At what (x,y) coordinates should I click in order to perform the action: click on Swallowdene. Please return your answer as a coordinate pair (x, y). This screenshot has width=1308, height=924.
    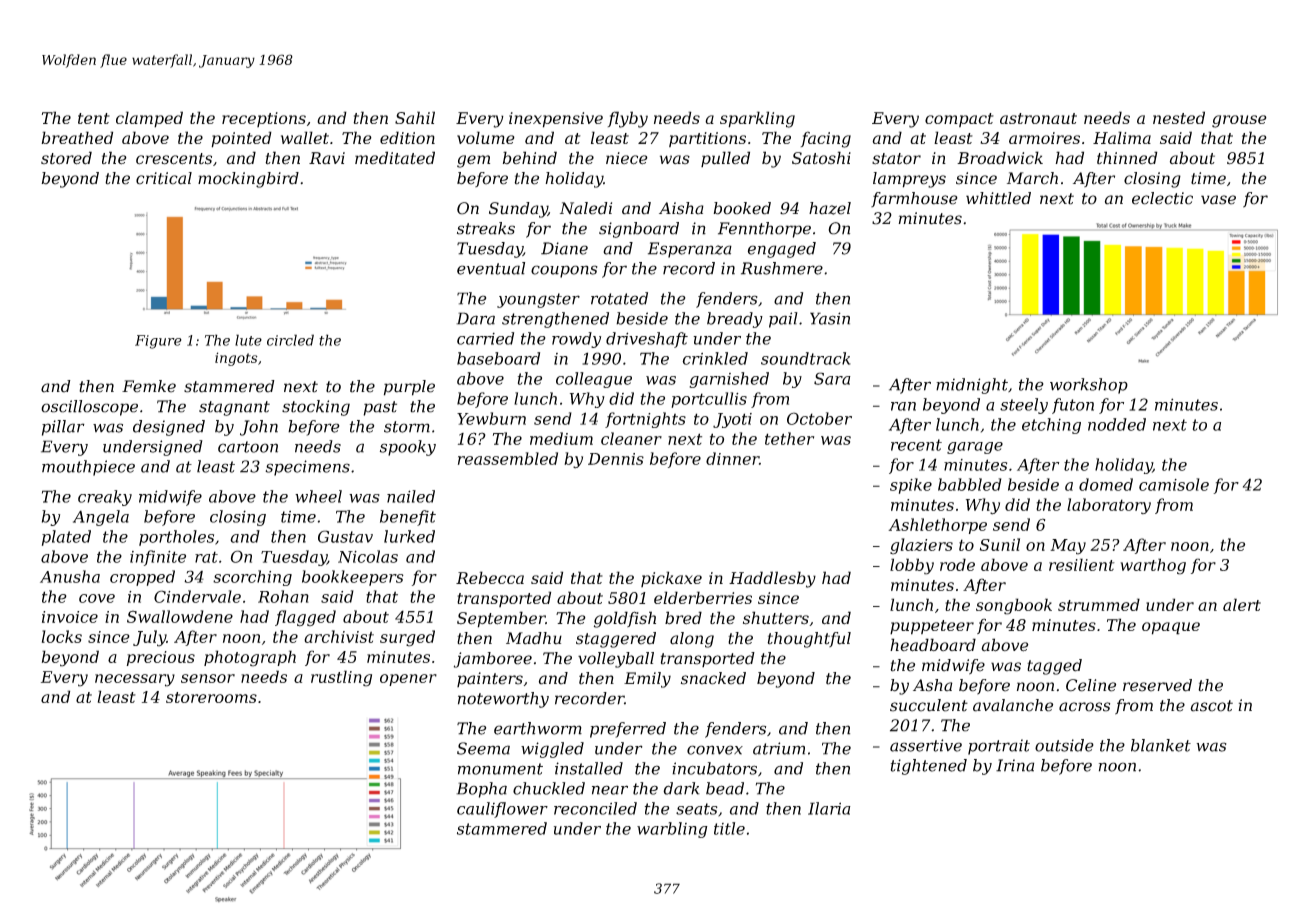
    Looking at the image, I should click on (180, 616).
